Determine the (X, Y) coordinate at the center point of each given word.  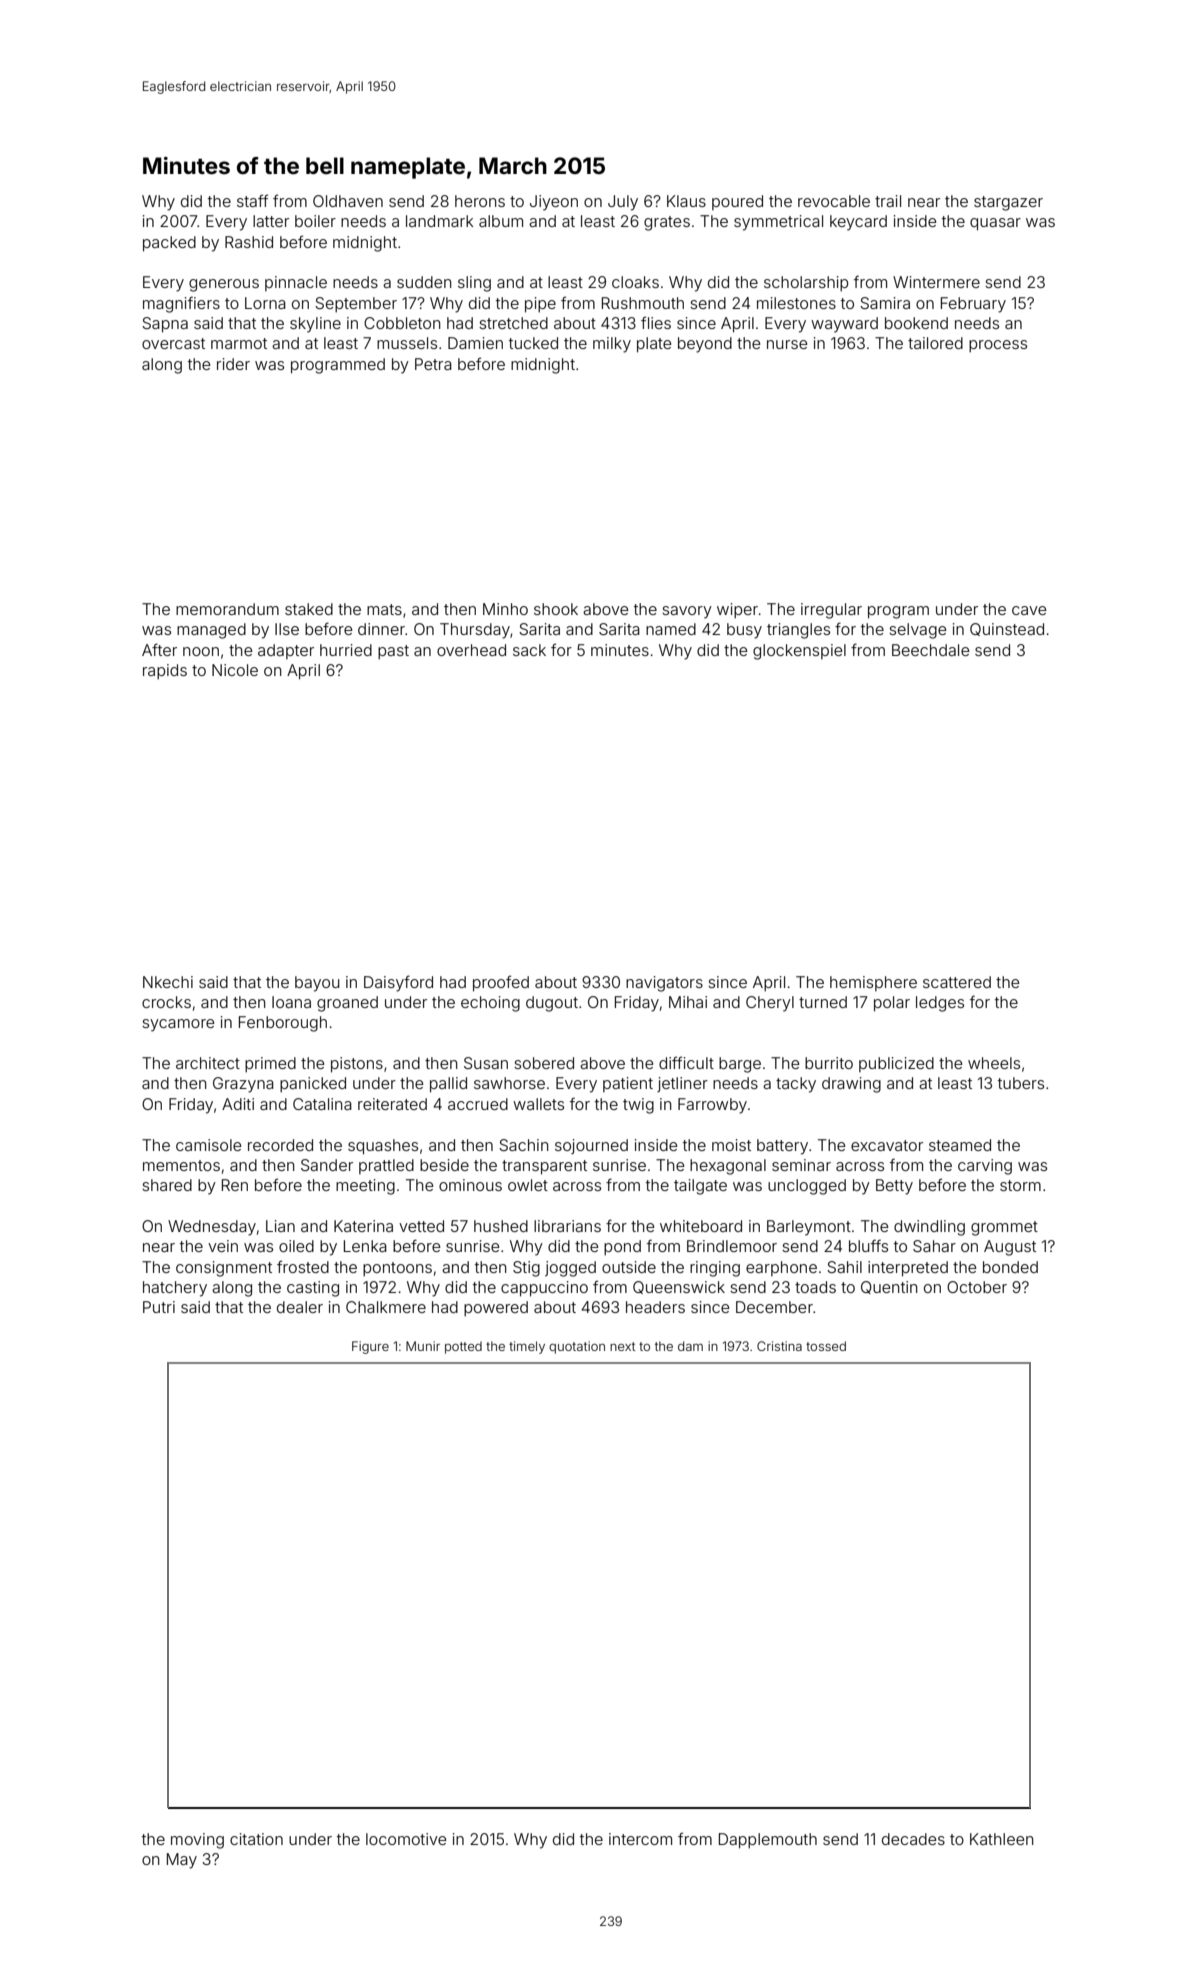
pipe (540, 305)
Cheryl (770, 1004)
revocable (834, 201)
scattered (957, 982)
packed (169, 244)
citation (256, 1839)
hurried (346, 650)
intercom (640, 1839)
